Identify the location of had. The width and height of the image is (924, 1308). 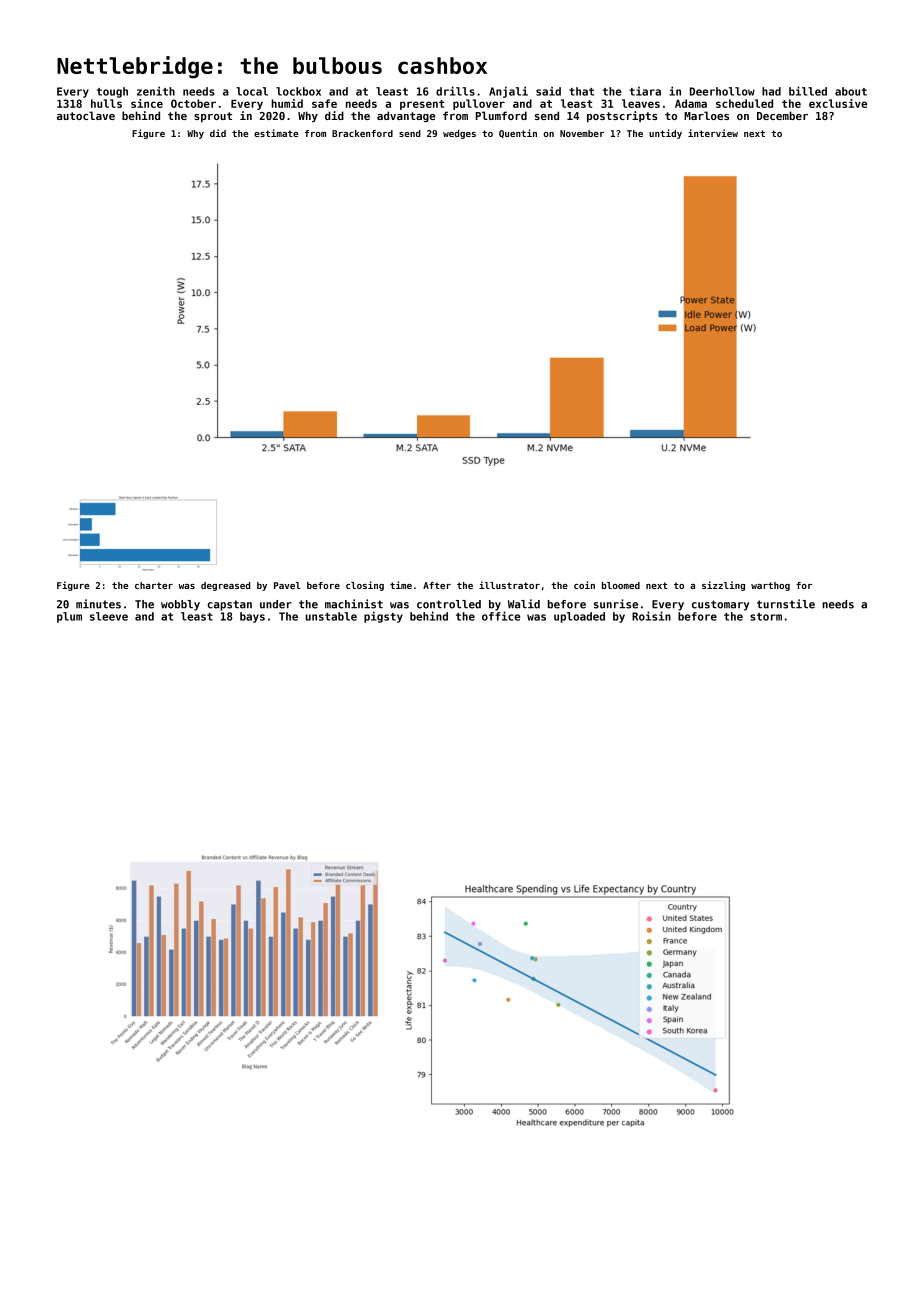
(771, 91).
